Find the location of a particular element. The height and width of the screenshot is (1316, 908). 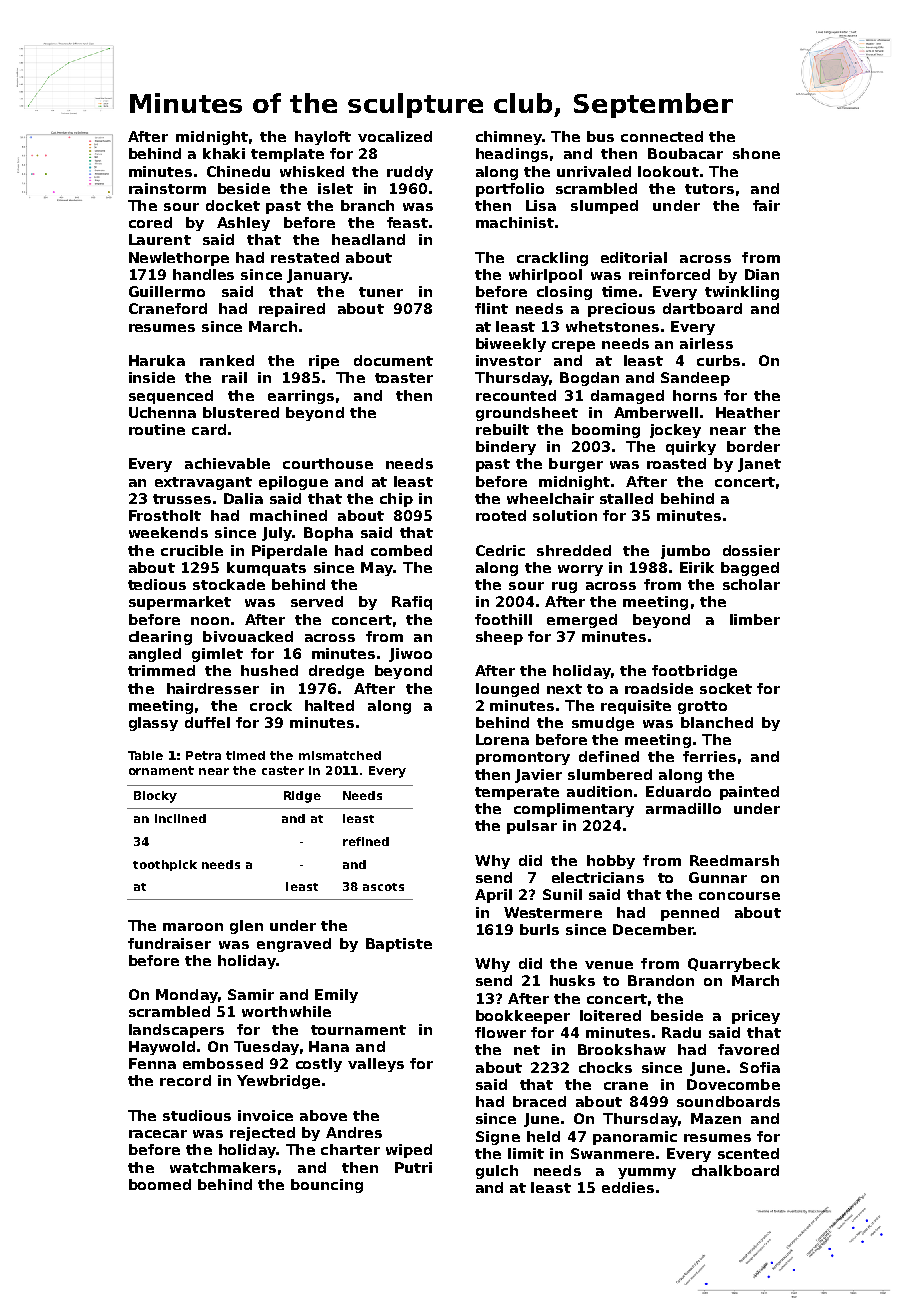

boomed is located at coordinates (160, 1184).
